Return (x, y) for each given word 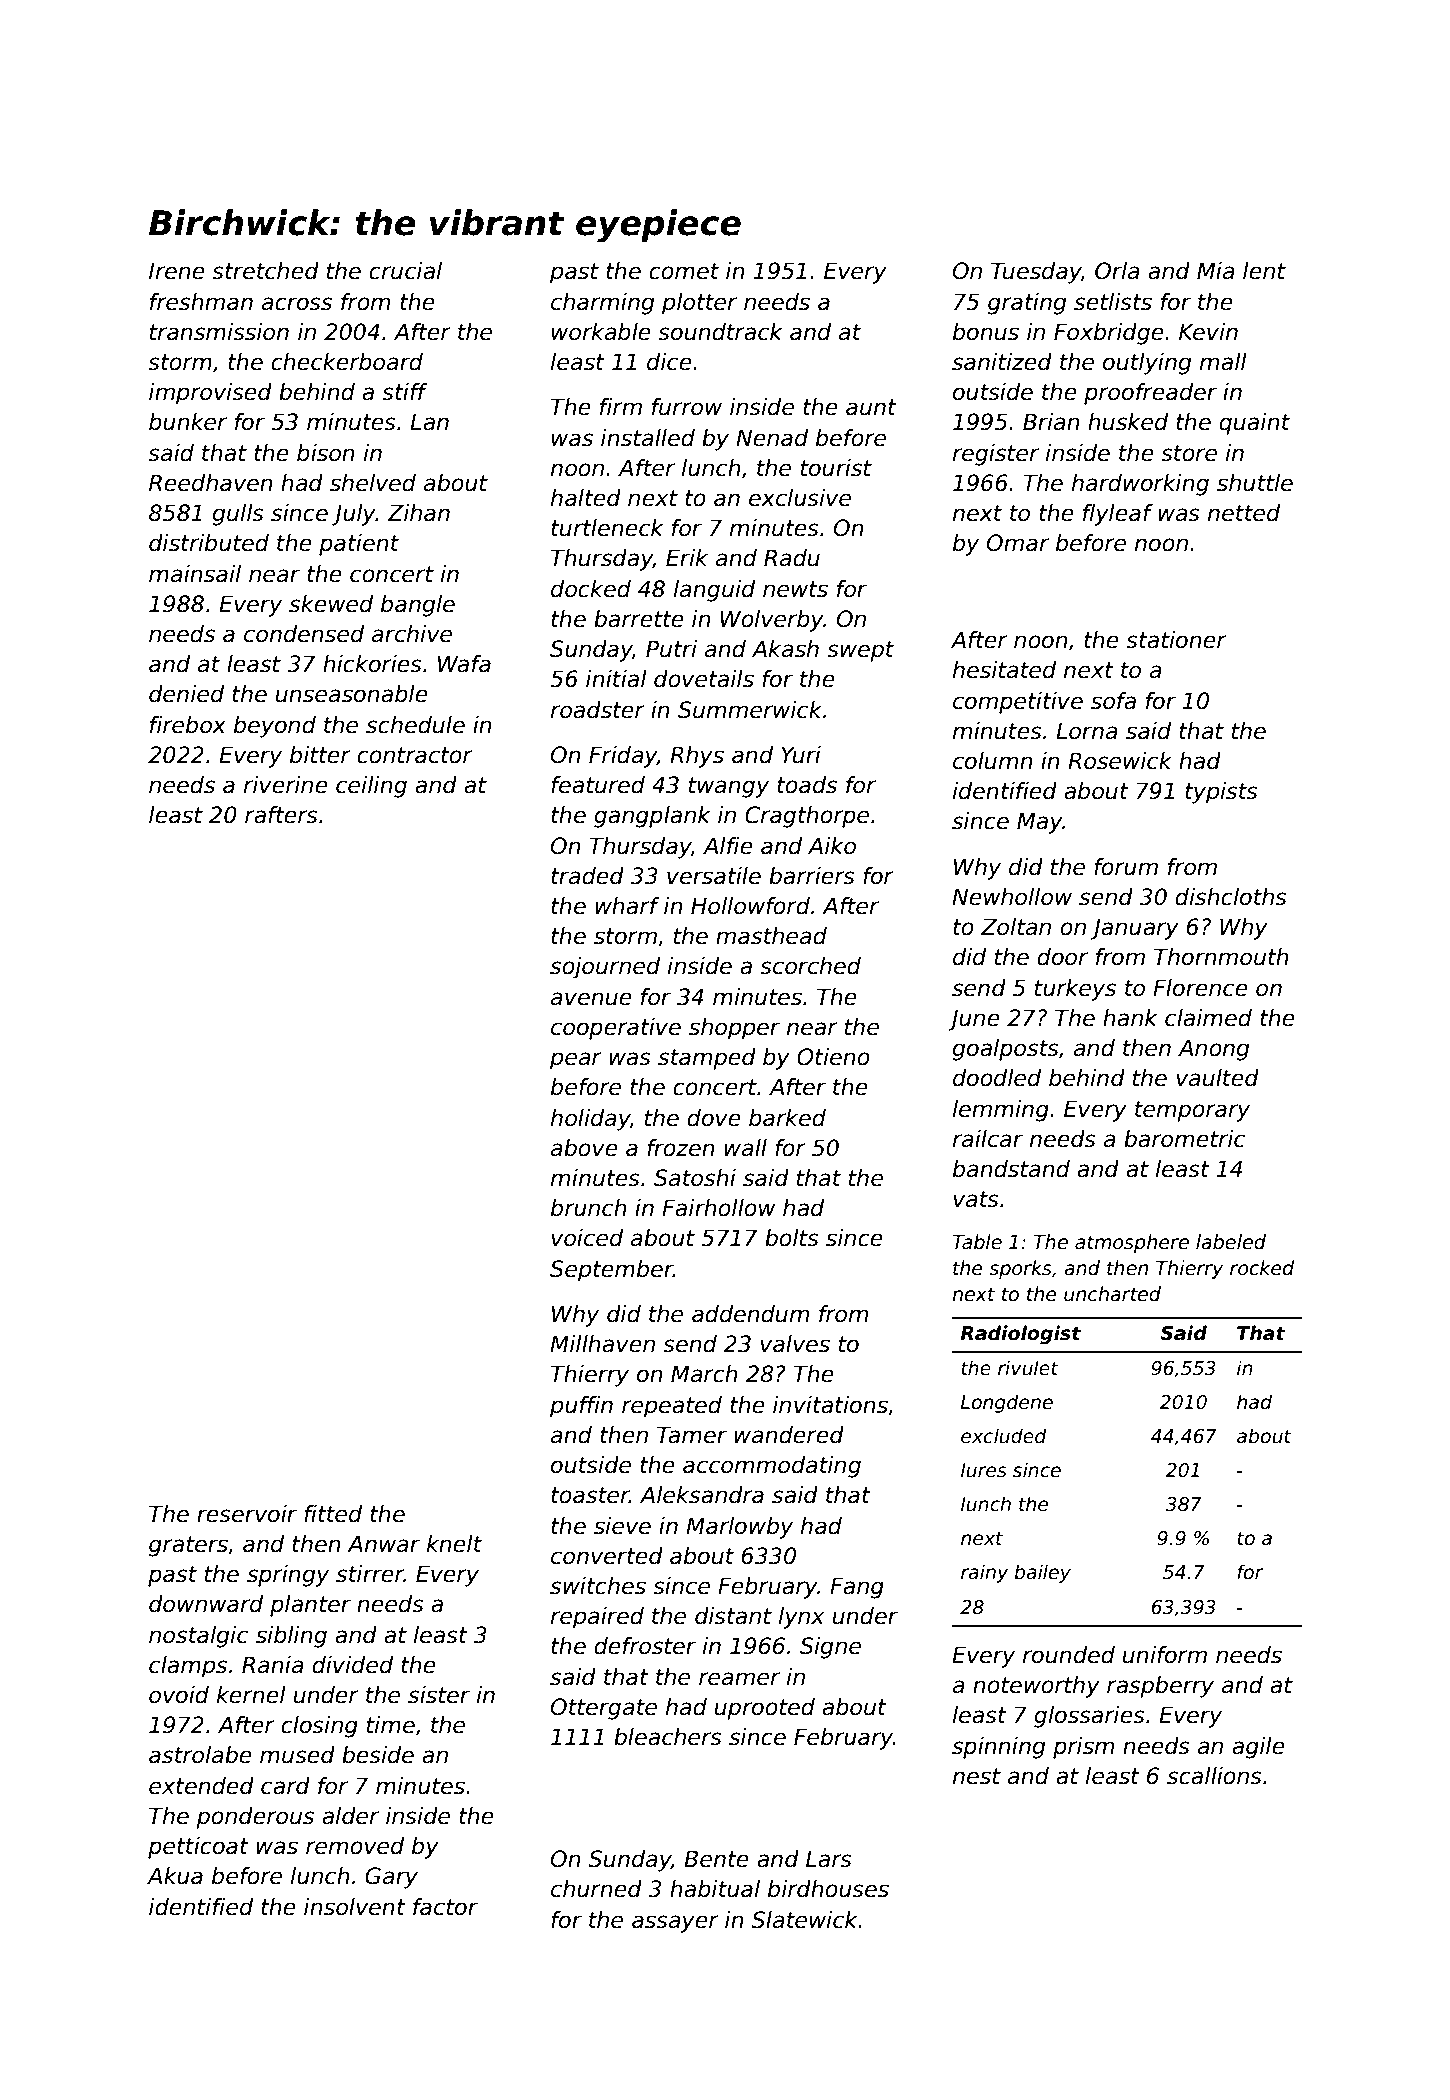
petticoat (198, 1848)
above (584, 1148)
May (1040, 823)
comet (684, 271)
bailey (1042, 1573)
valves (795, 1344)
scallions (1214, 1776)
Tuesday (1036, 273)
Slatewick (805, 1920)
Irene (177, 271)
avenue (591, 999)
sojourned (605, 968)
